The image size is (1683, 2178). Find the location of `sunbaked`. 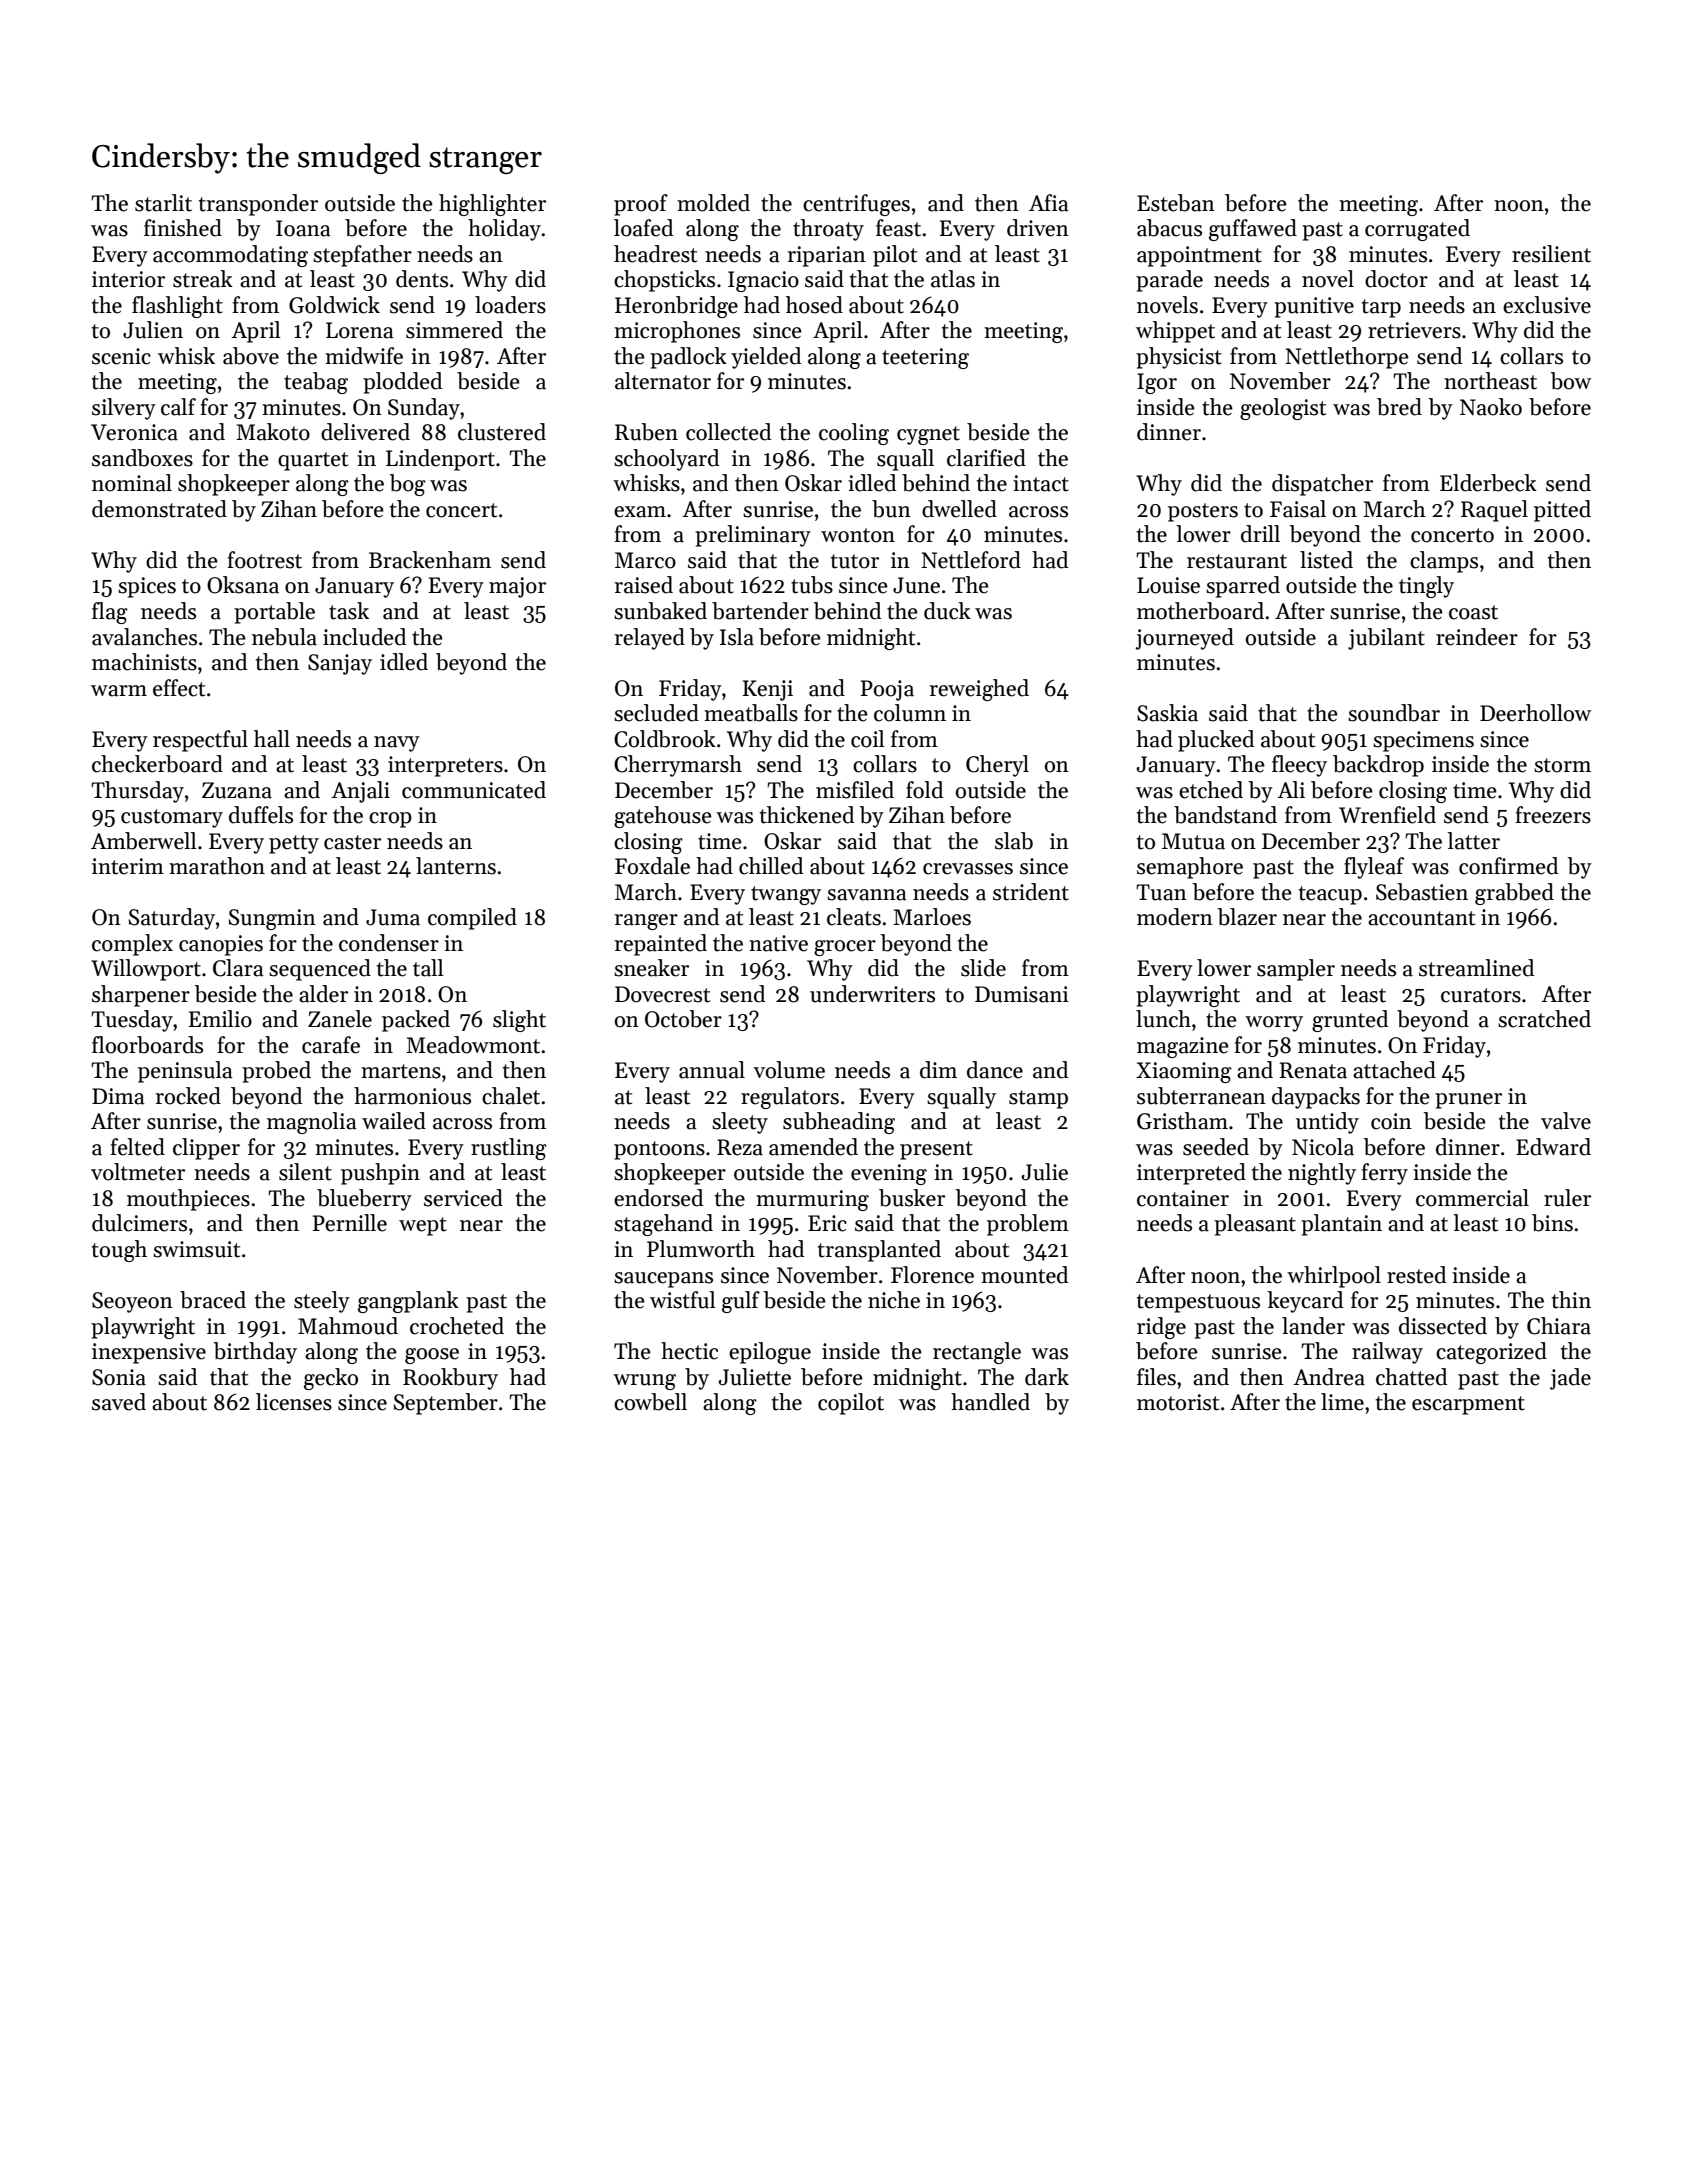

sunbaked is located at coordinates (660, 611).
